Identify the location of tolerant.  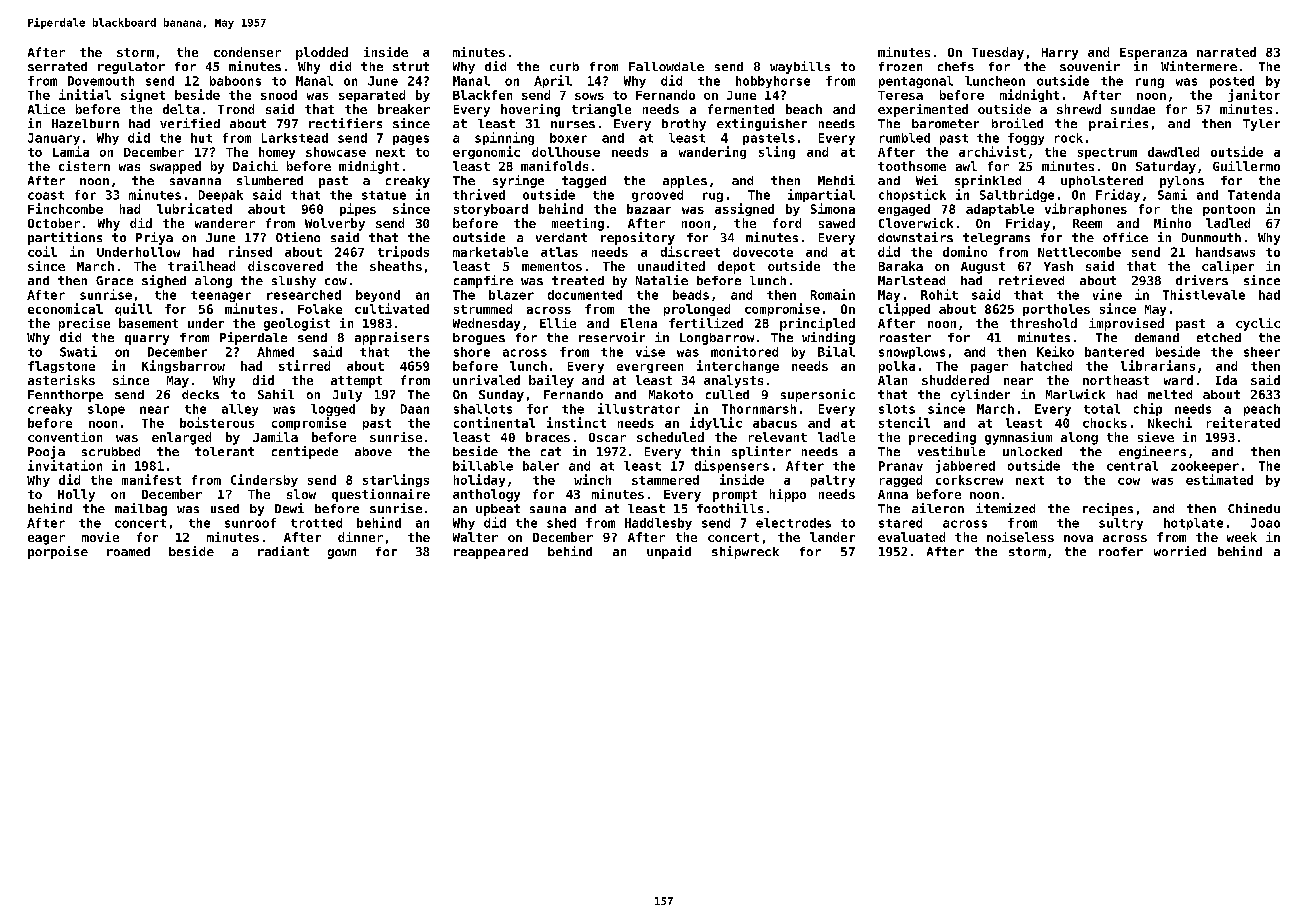
(224, 451).
